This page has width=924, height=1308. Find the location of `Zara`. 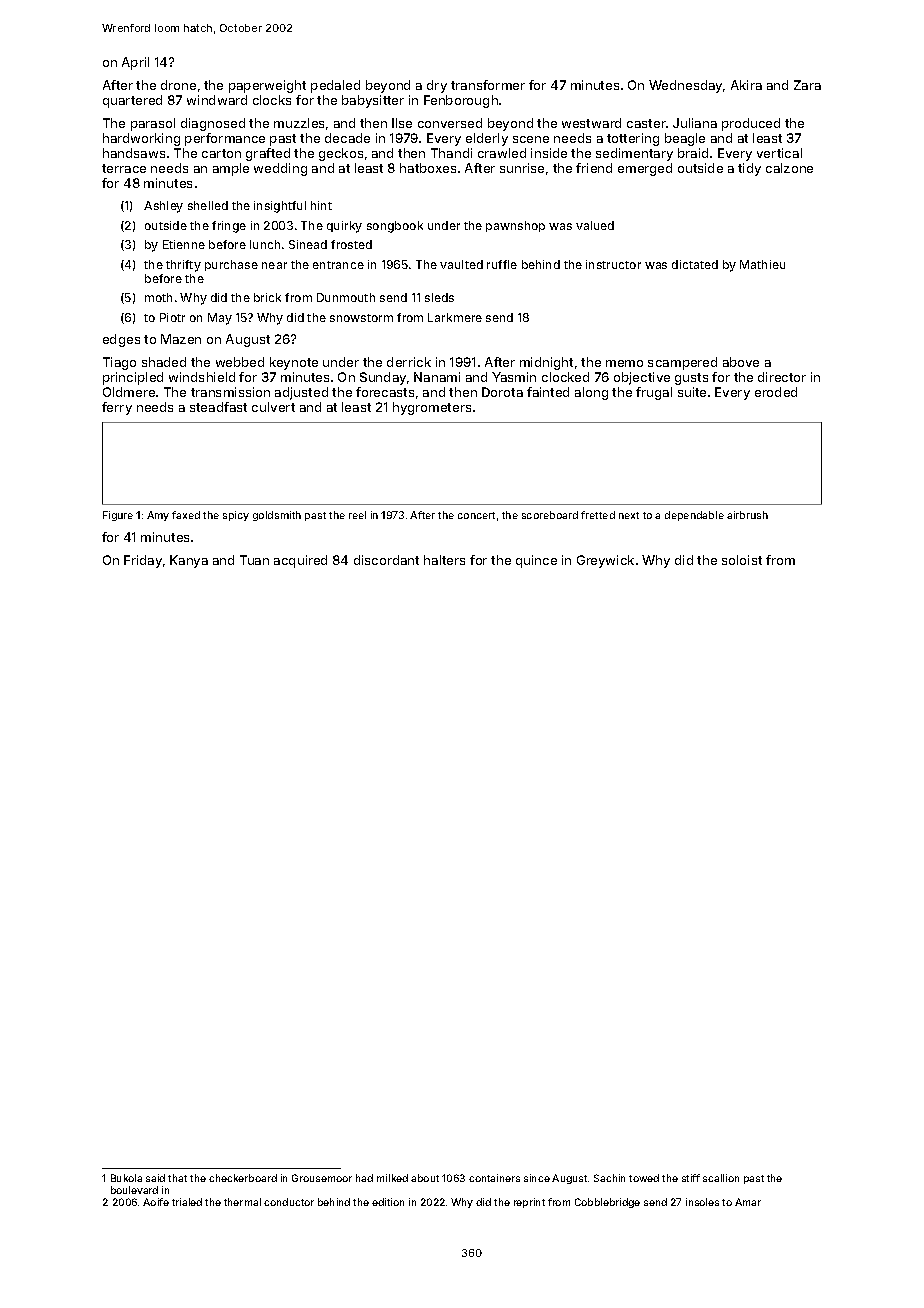

Zara is located at coordinates (807, 85).
